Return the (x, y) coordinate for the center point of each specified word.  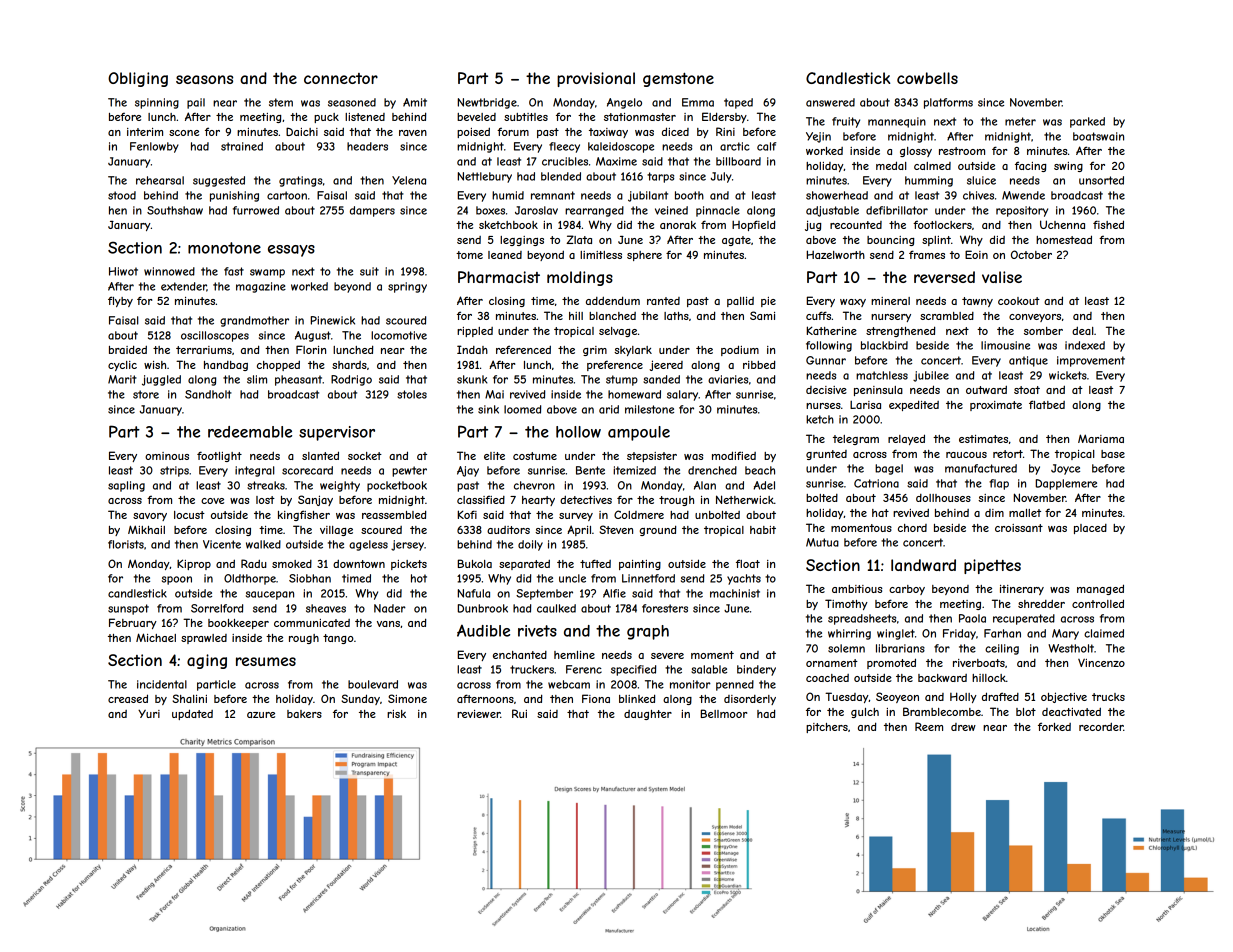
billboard (738, 161)
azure (261, 715)
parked (1087, 122)
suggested (219, 181)
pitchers (827, 728)
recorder (1101, 726)
